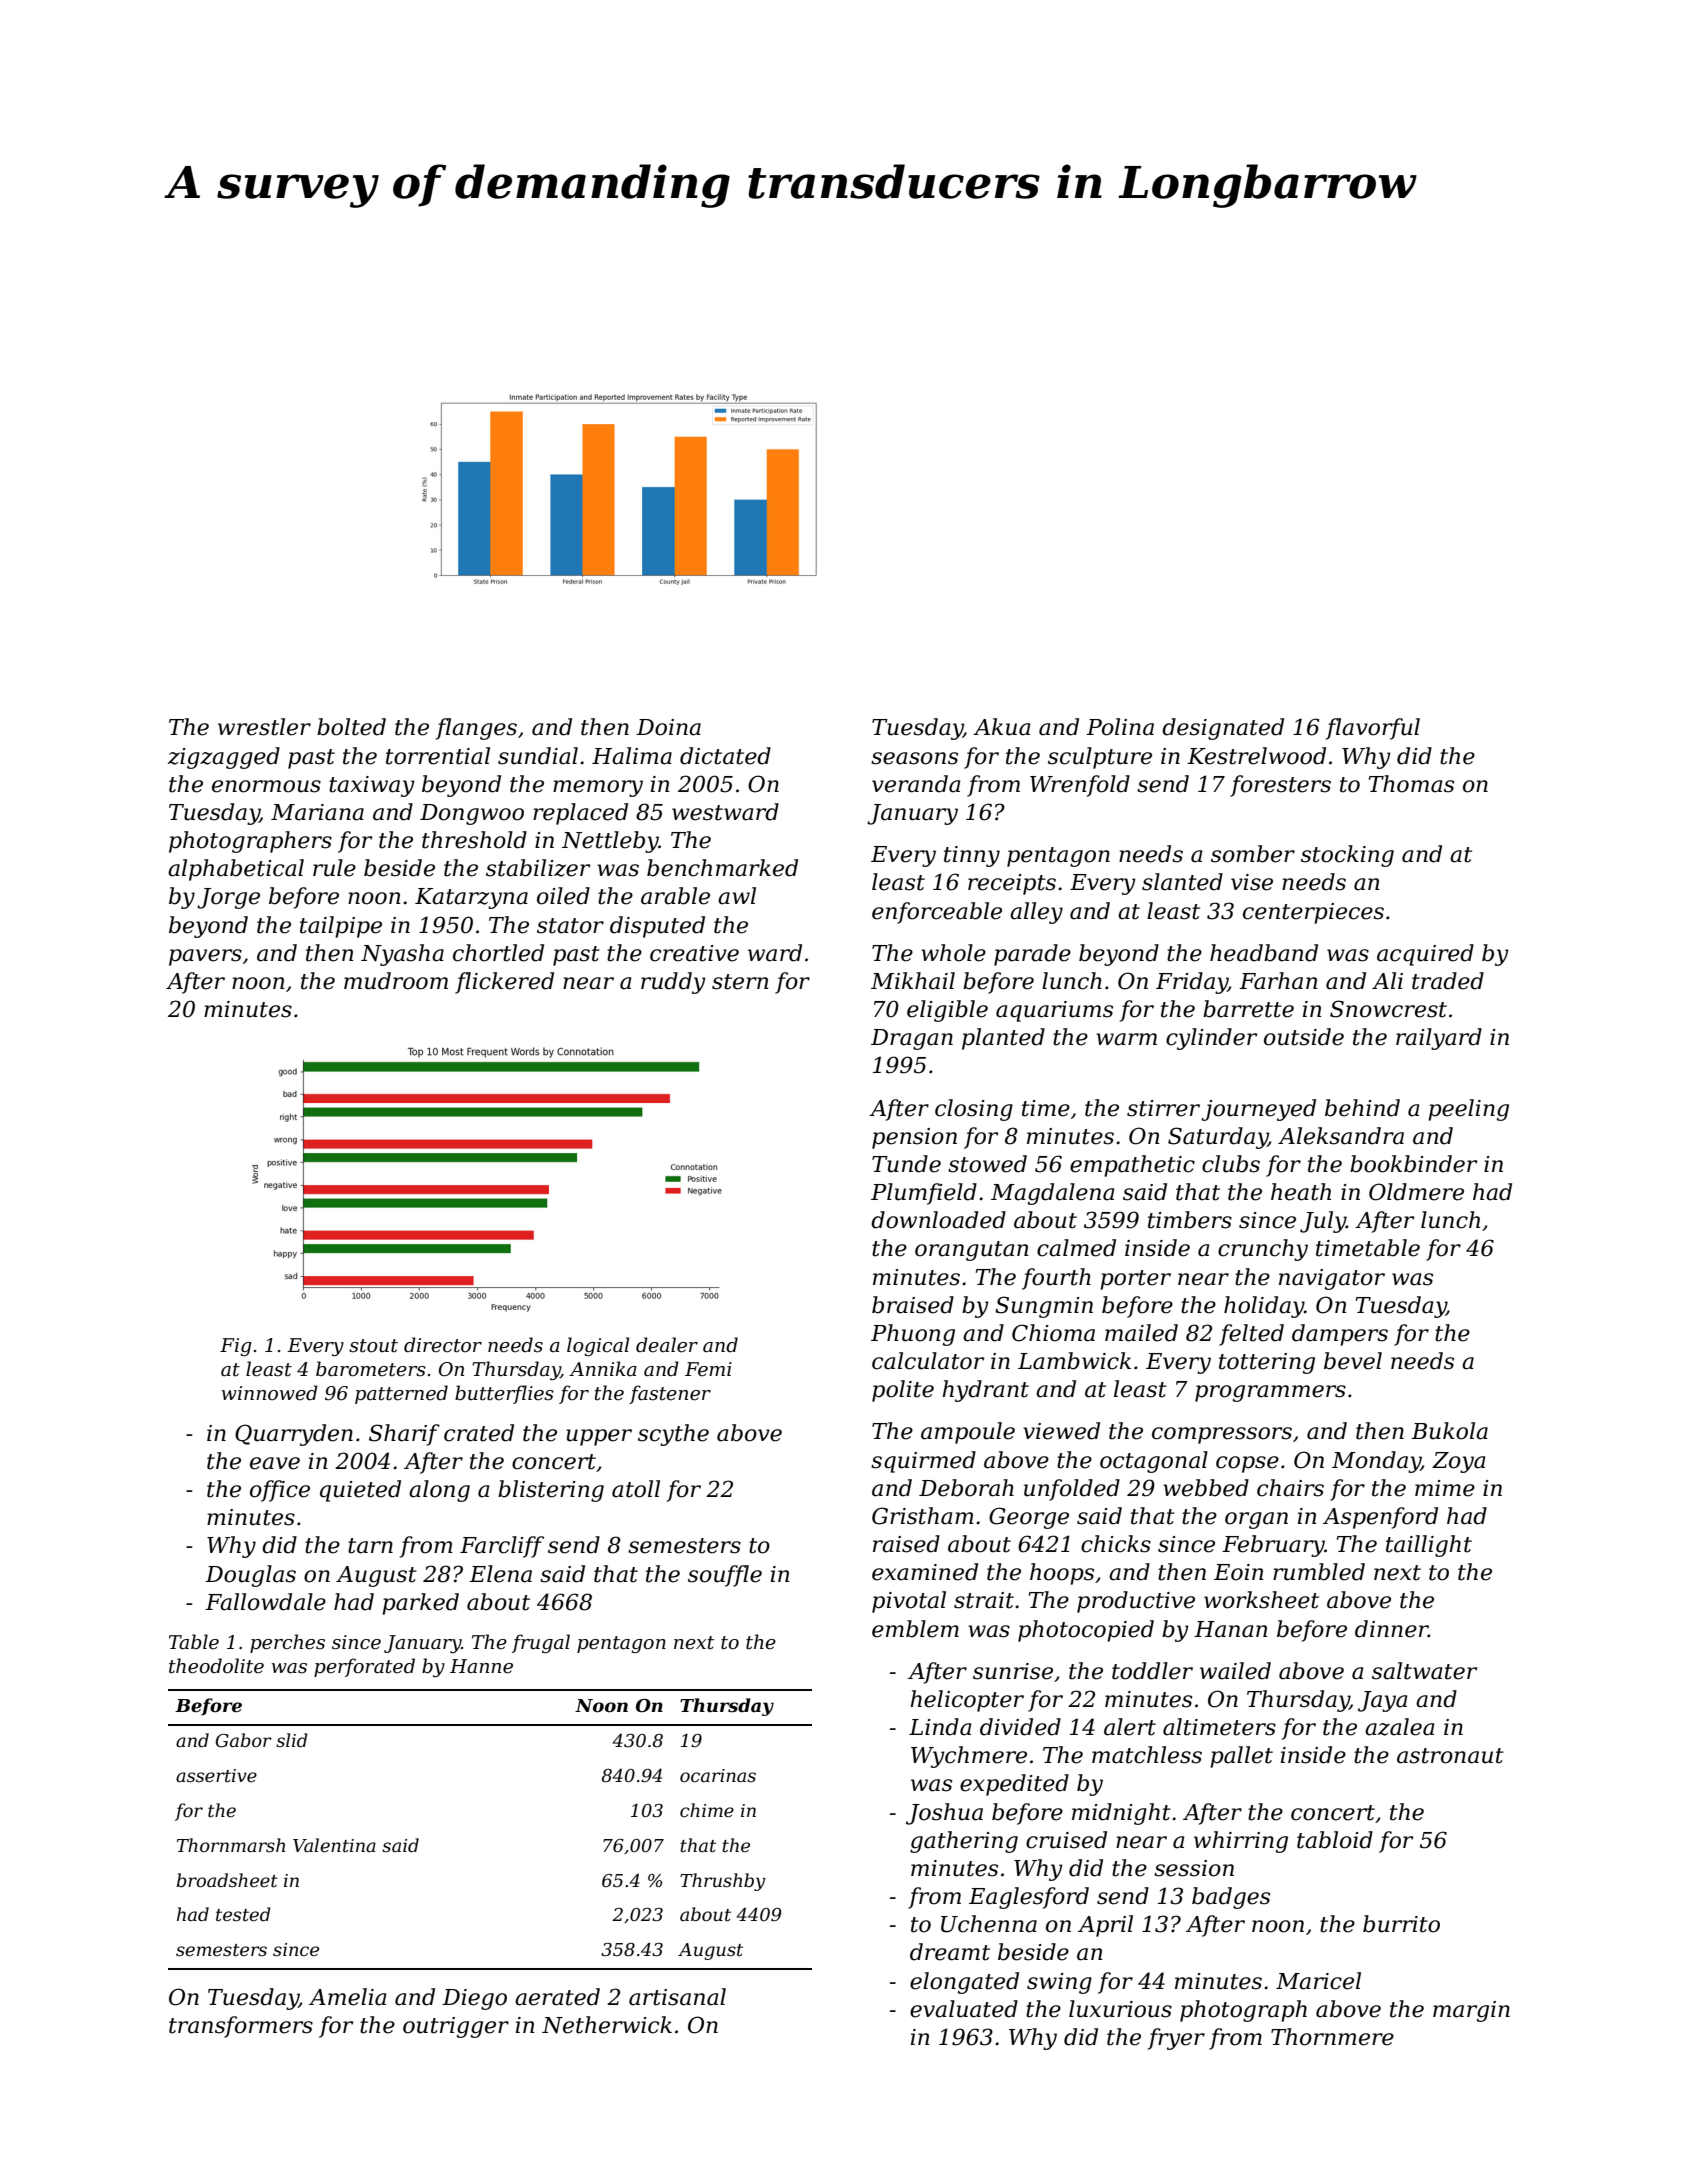 The image size is (1683, 2178). Describe the element at coordinates (668, 727) in the page. I see `Doina` at that location.
